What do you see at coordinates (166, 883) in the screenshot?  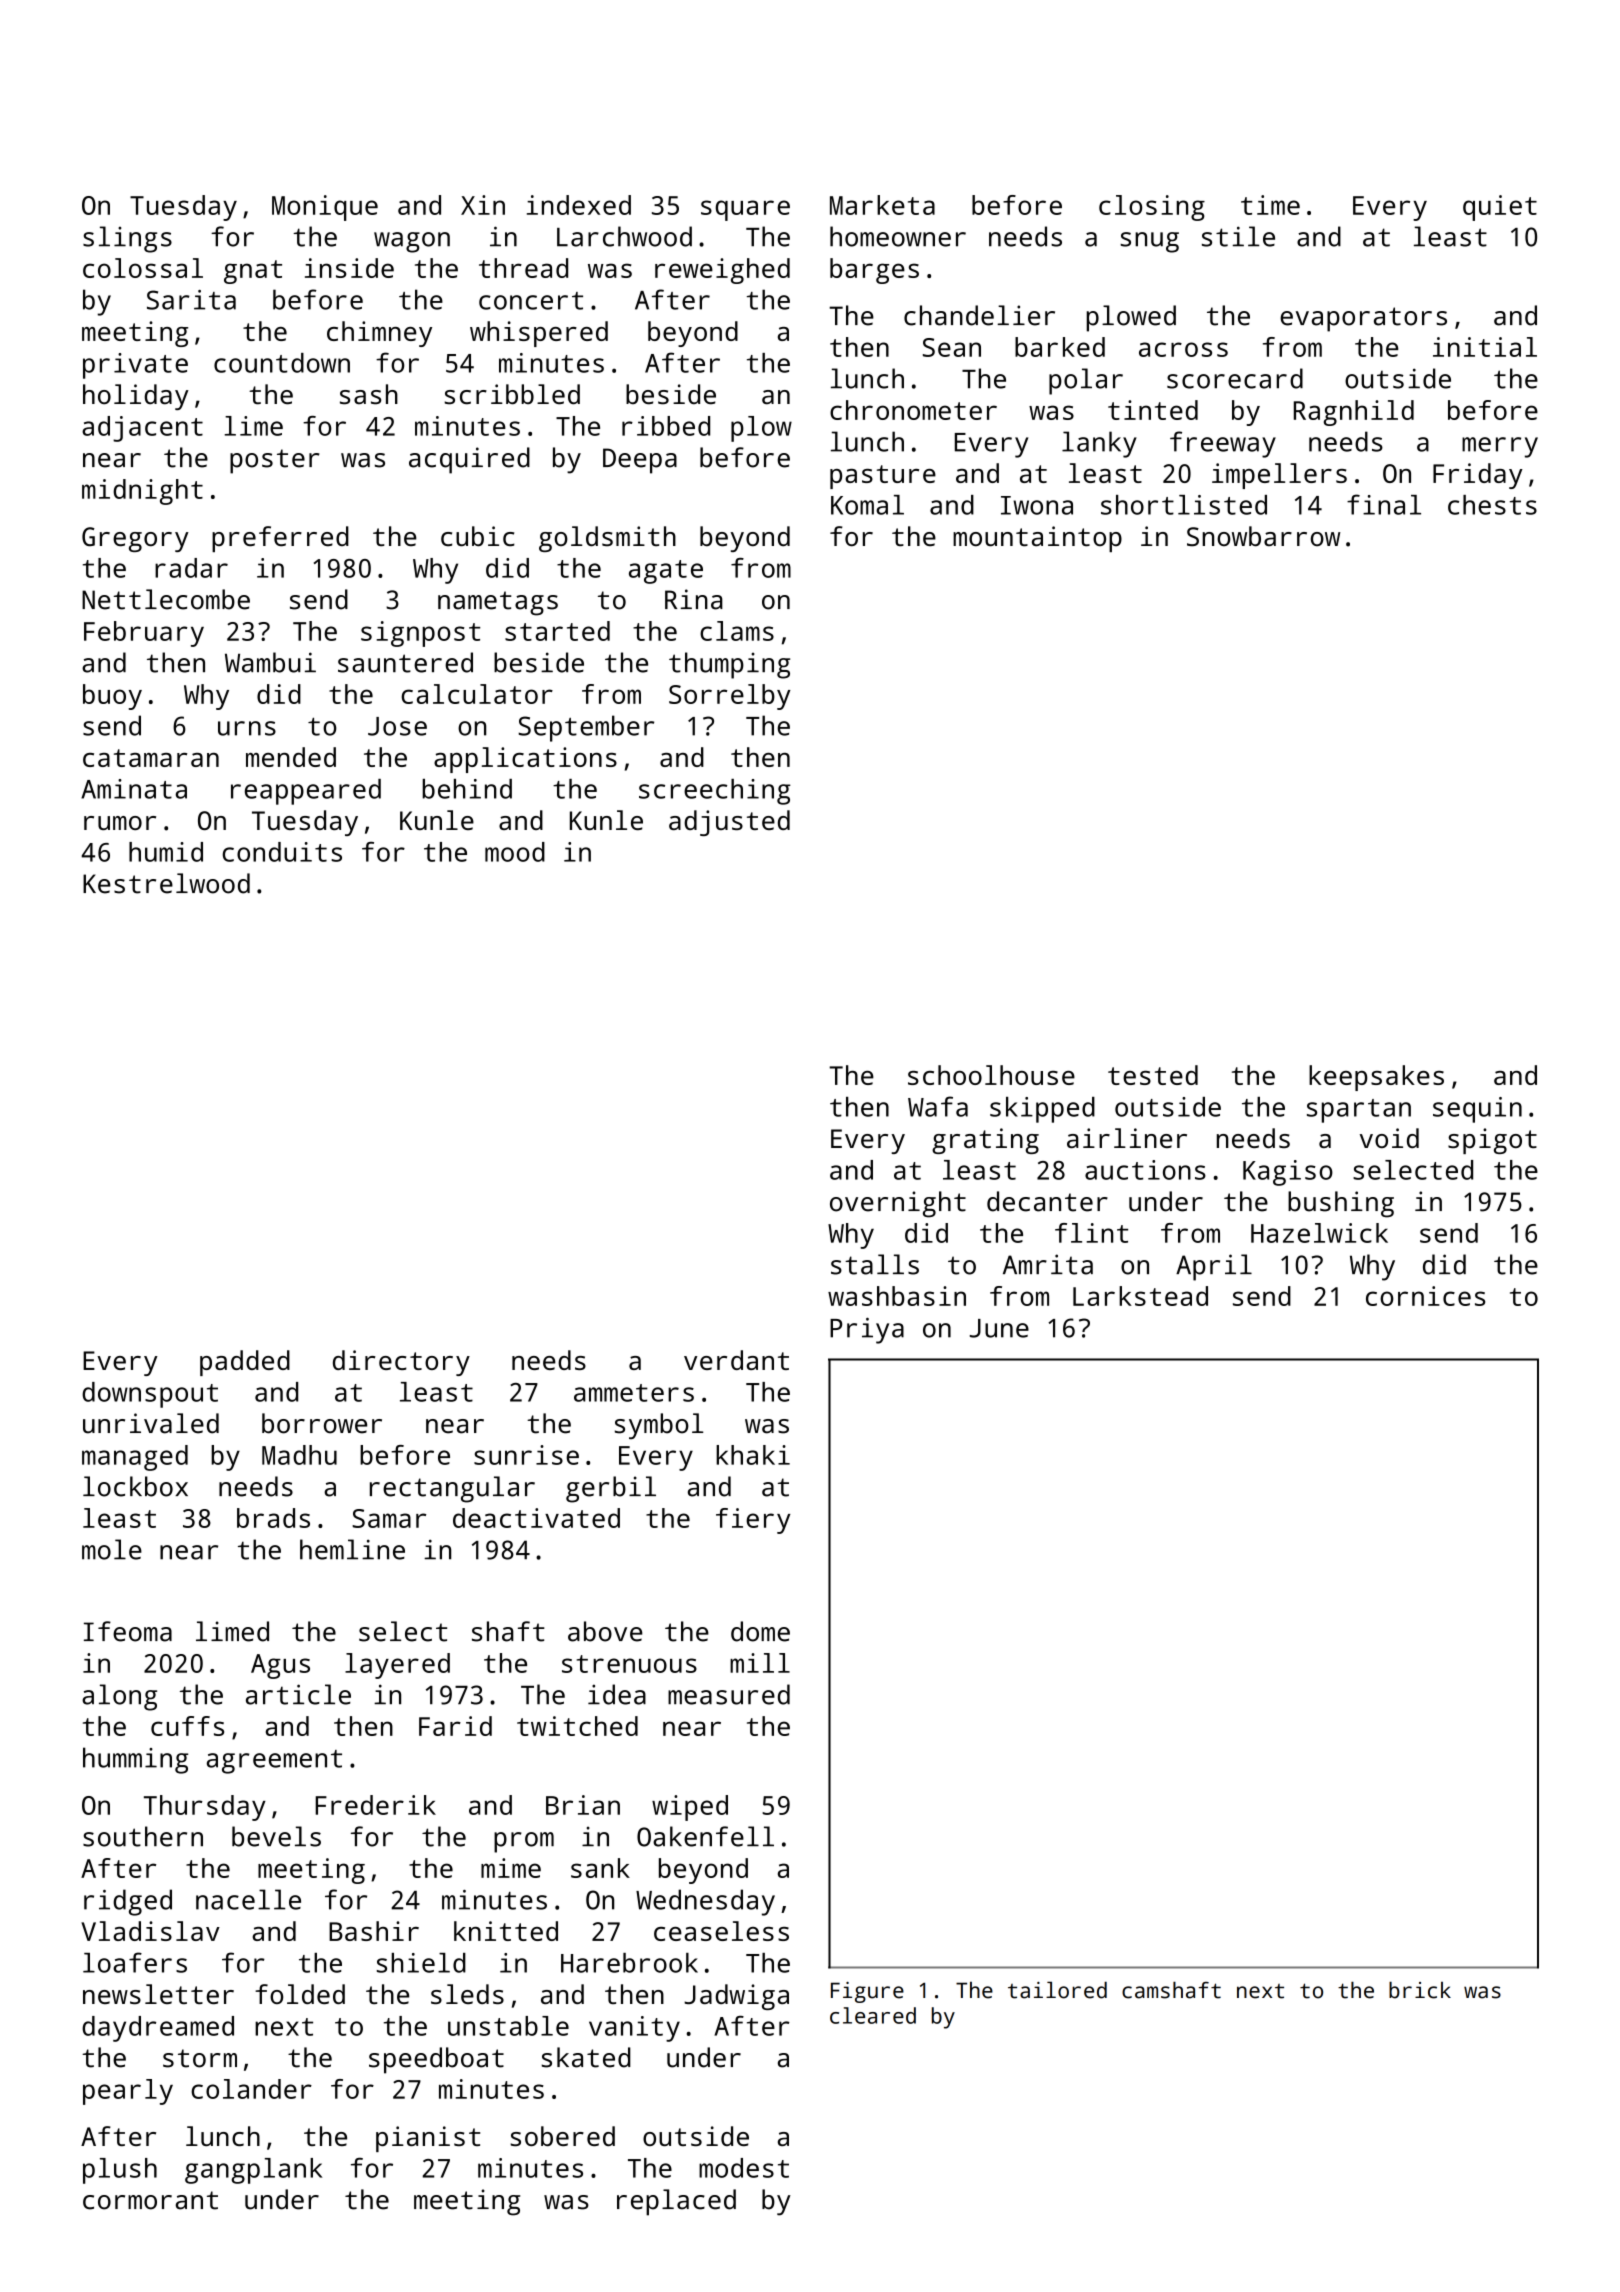 I see `Kestrelwood` at bounding box center [166, 883].
